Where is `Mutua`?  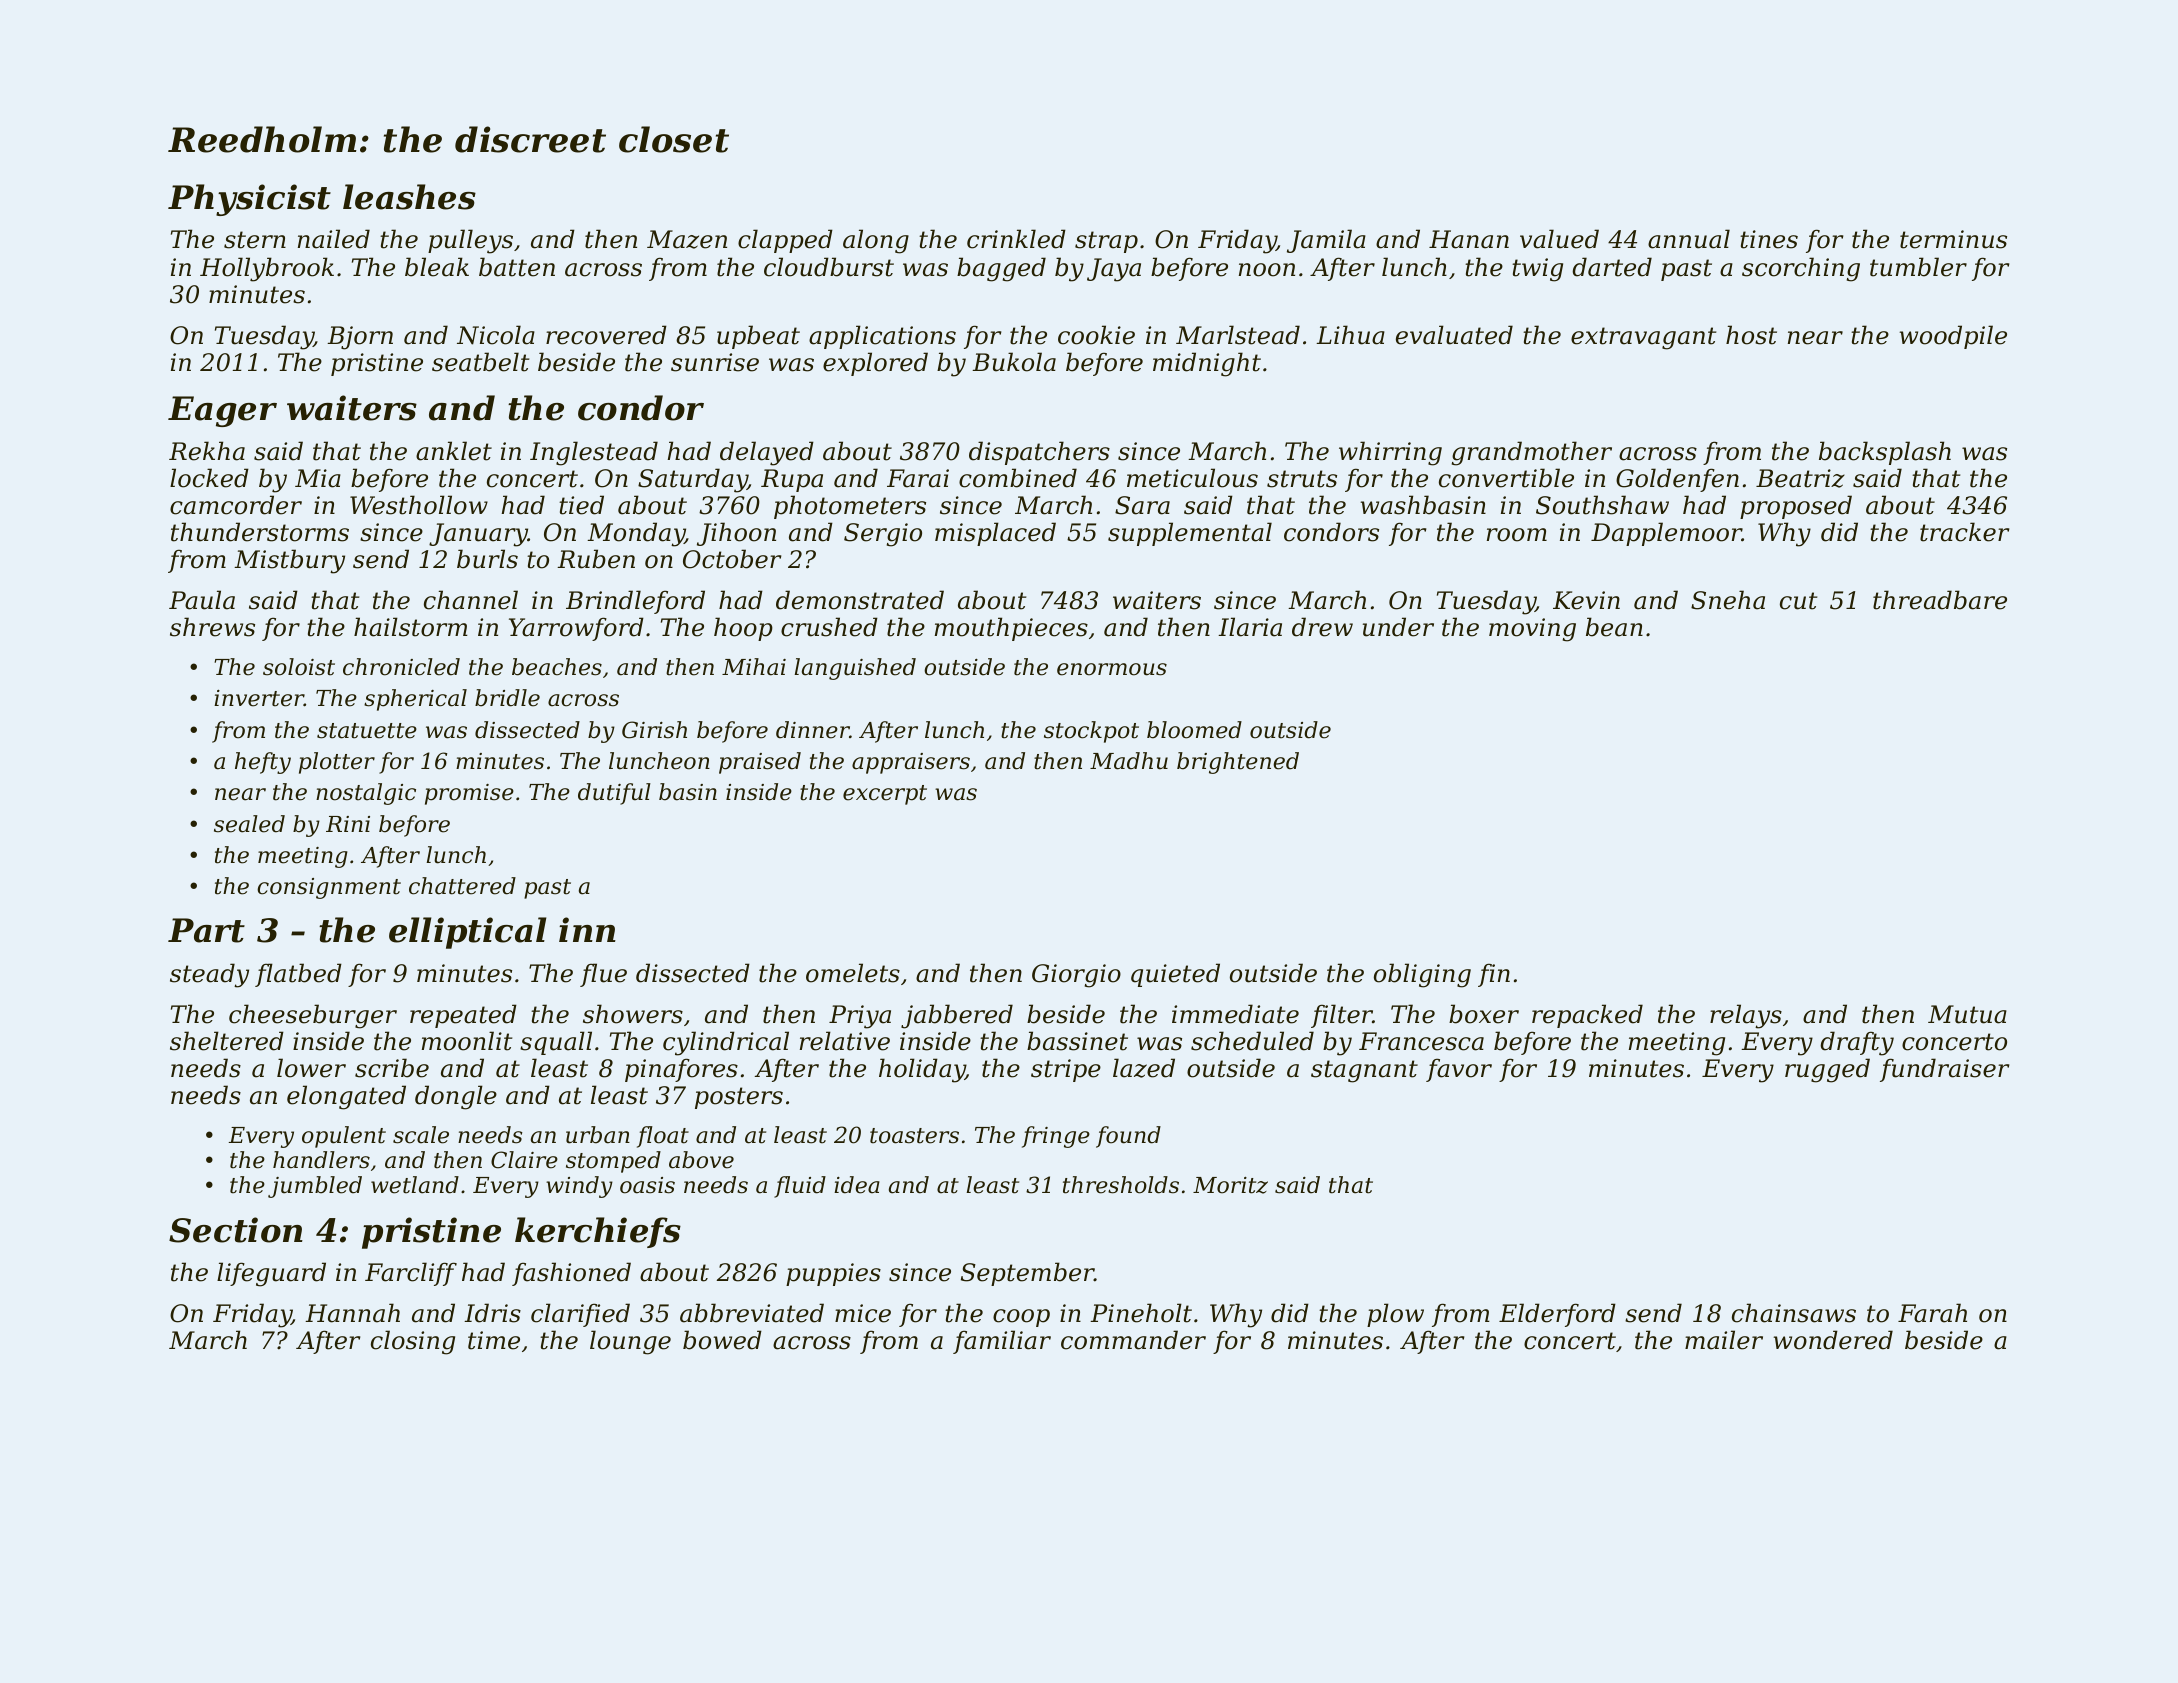 Mutua is located at coordinates (1967, 1014).
